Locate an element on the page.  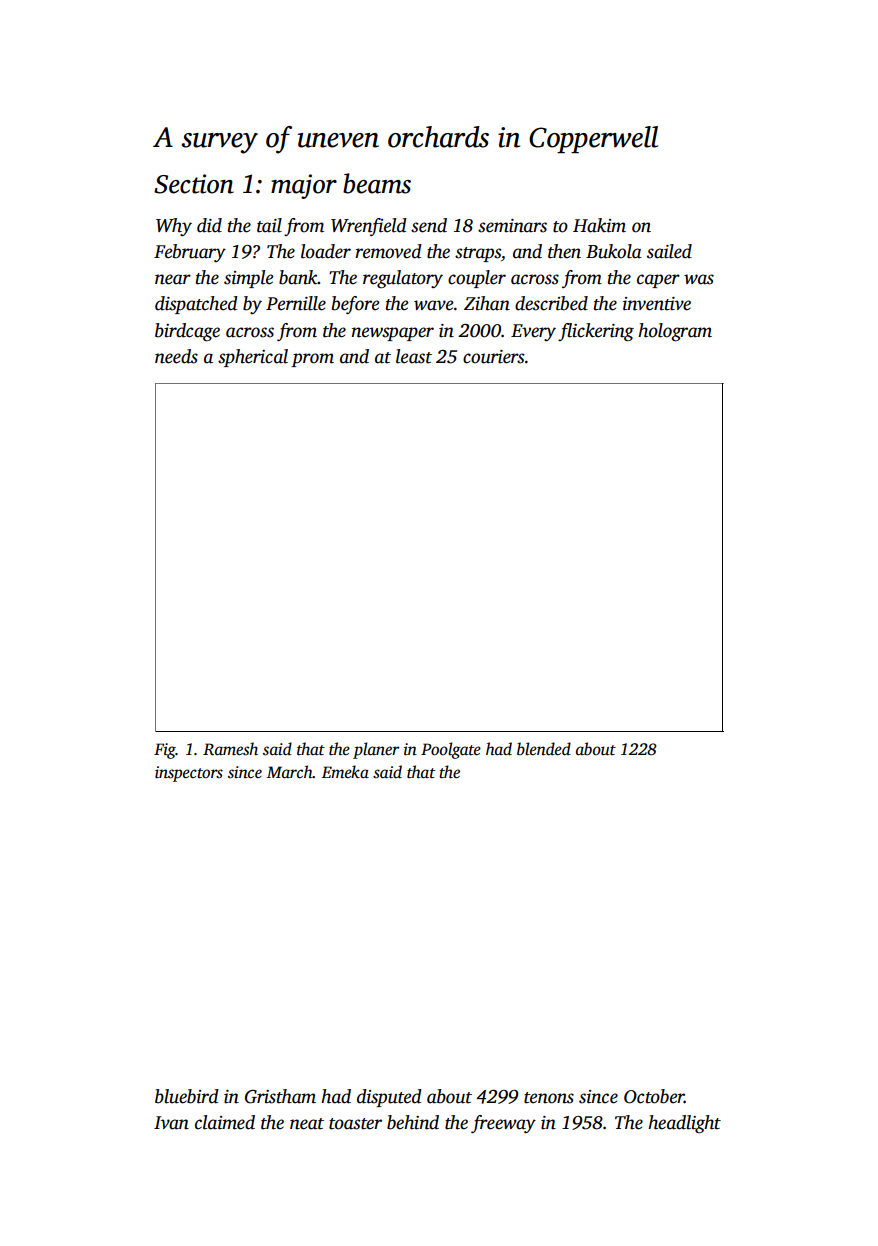
Section is located at coordinates (194, 184).
